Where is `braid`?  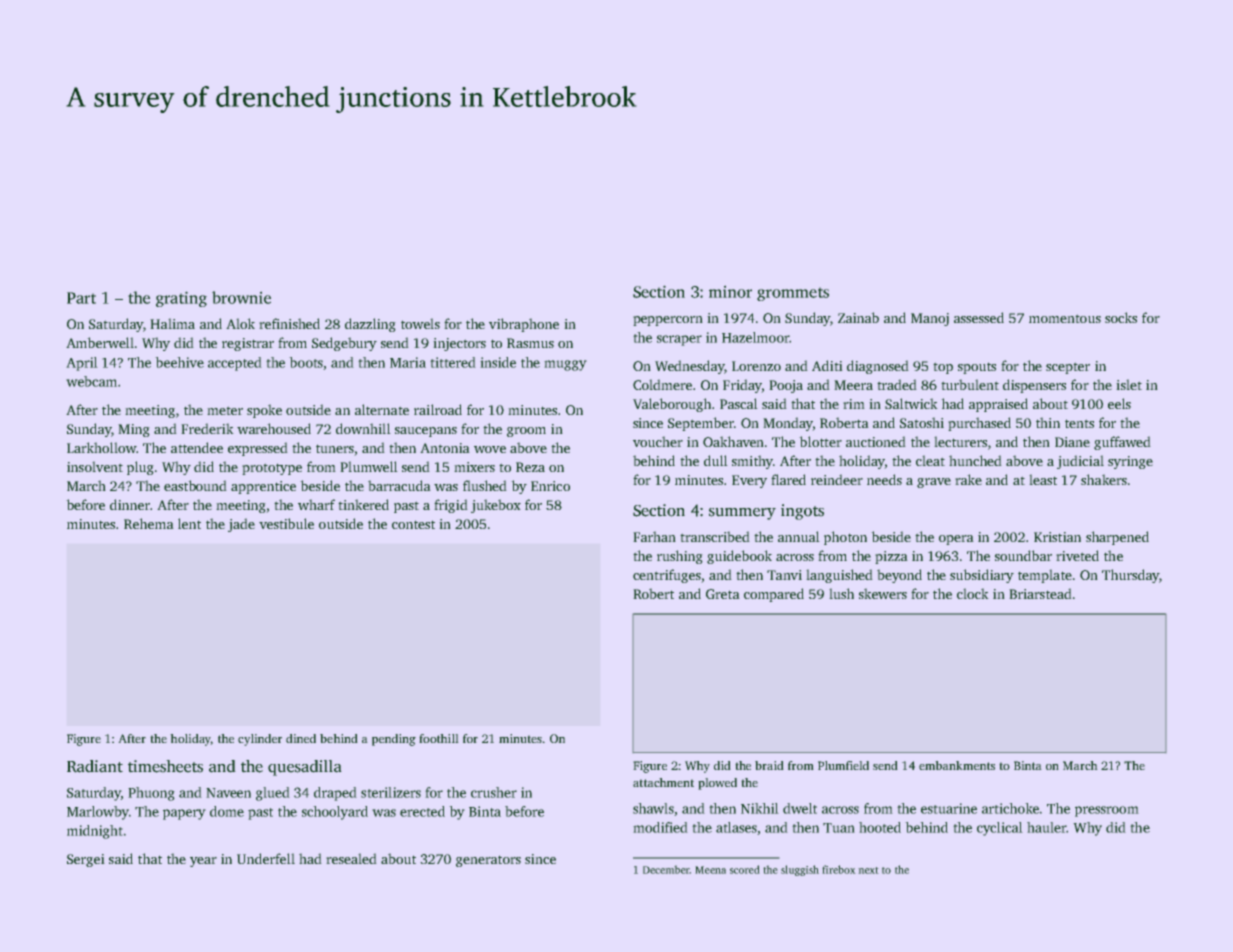
braid is located at coordinates (769, 765).
